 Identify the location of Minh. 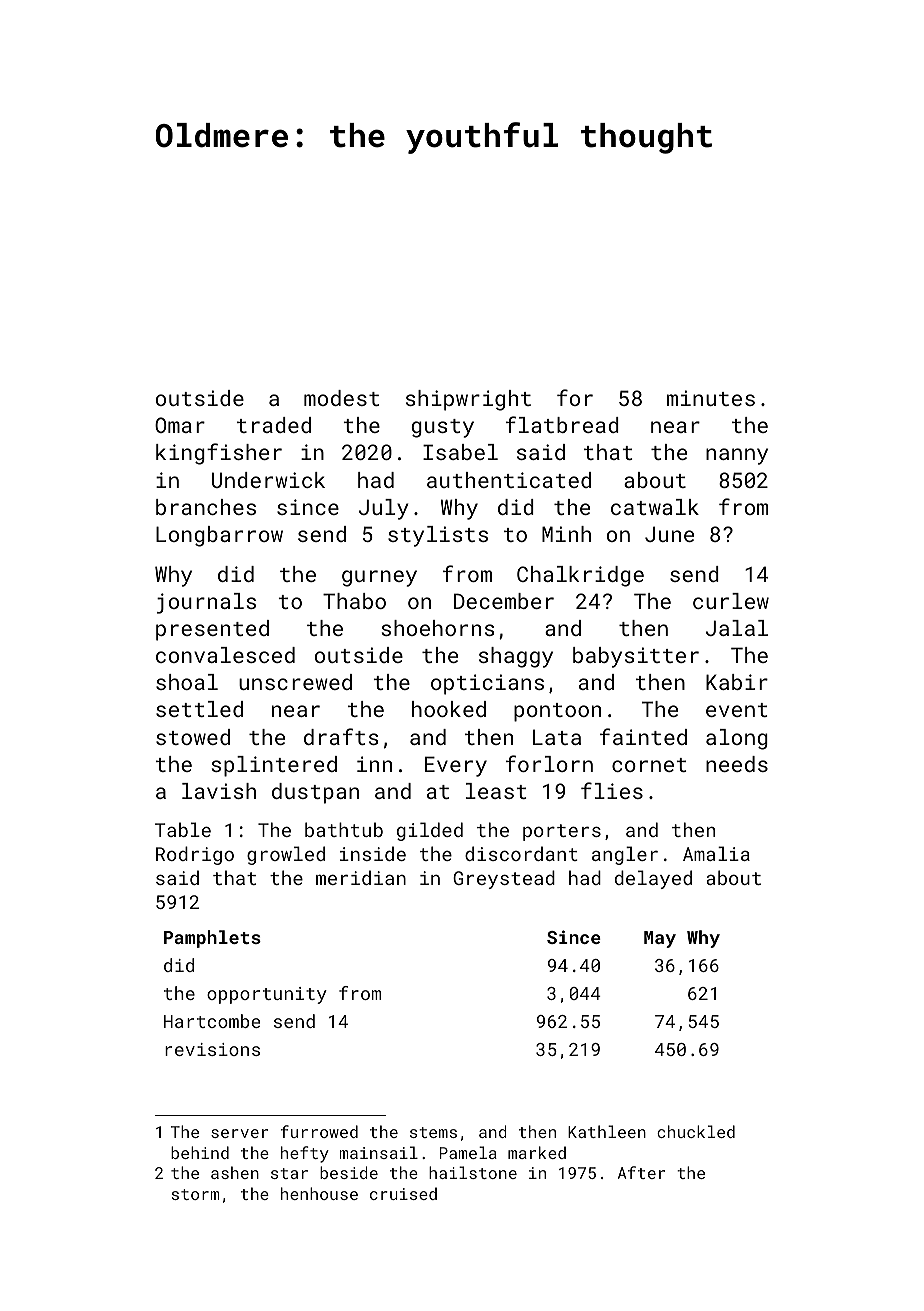
(566, 534).
